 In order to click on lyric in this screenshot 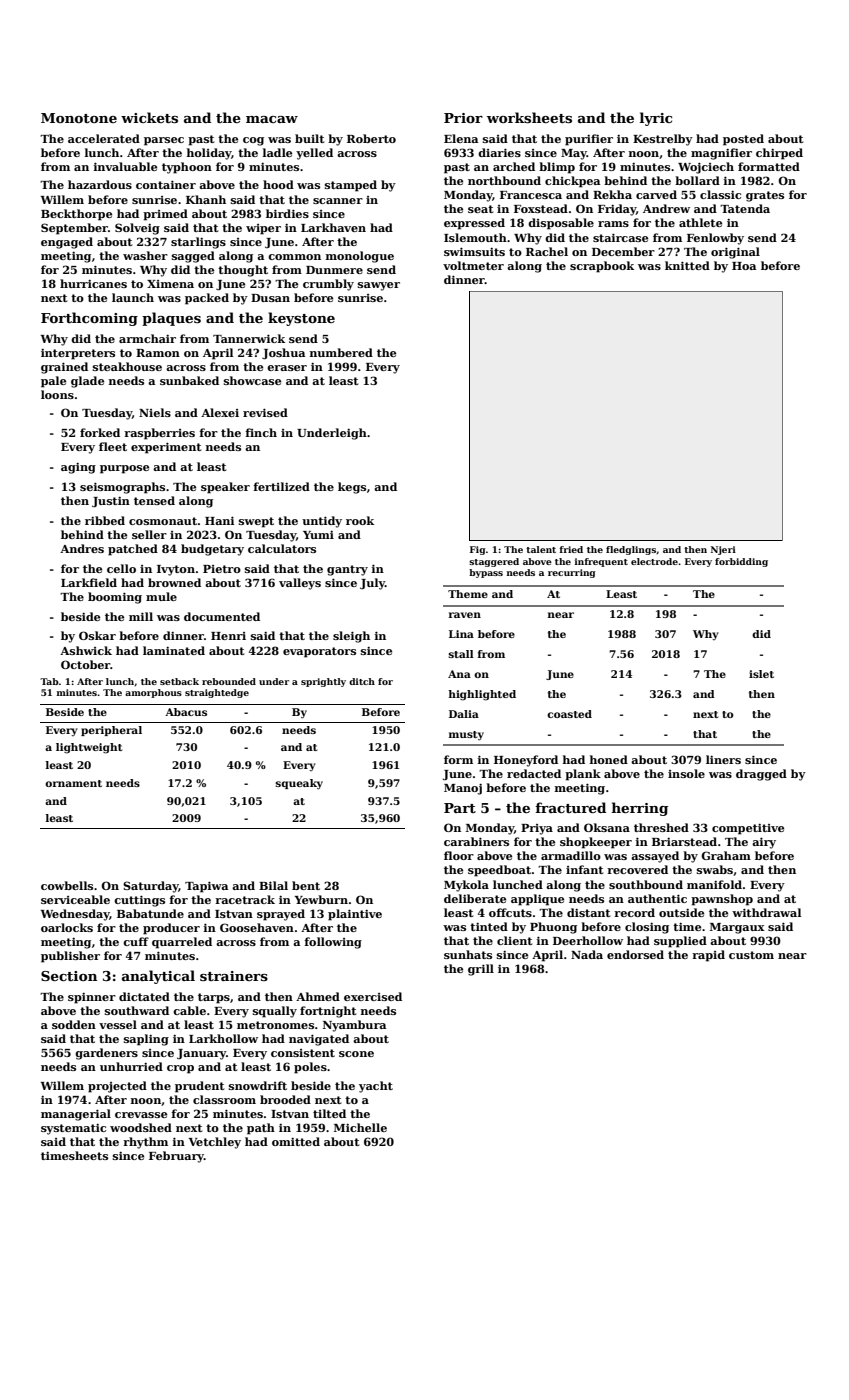, I will do `click(656, 119)`.
